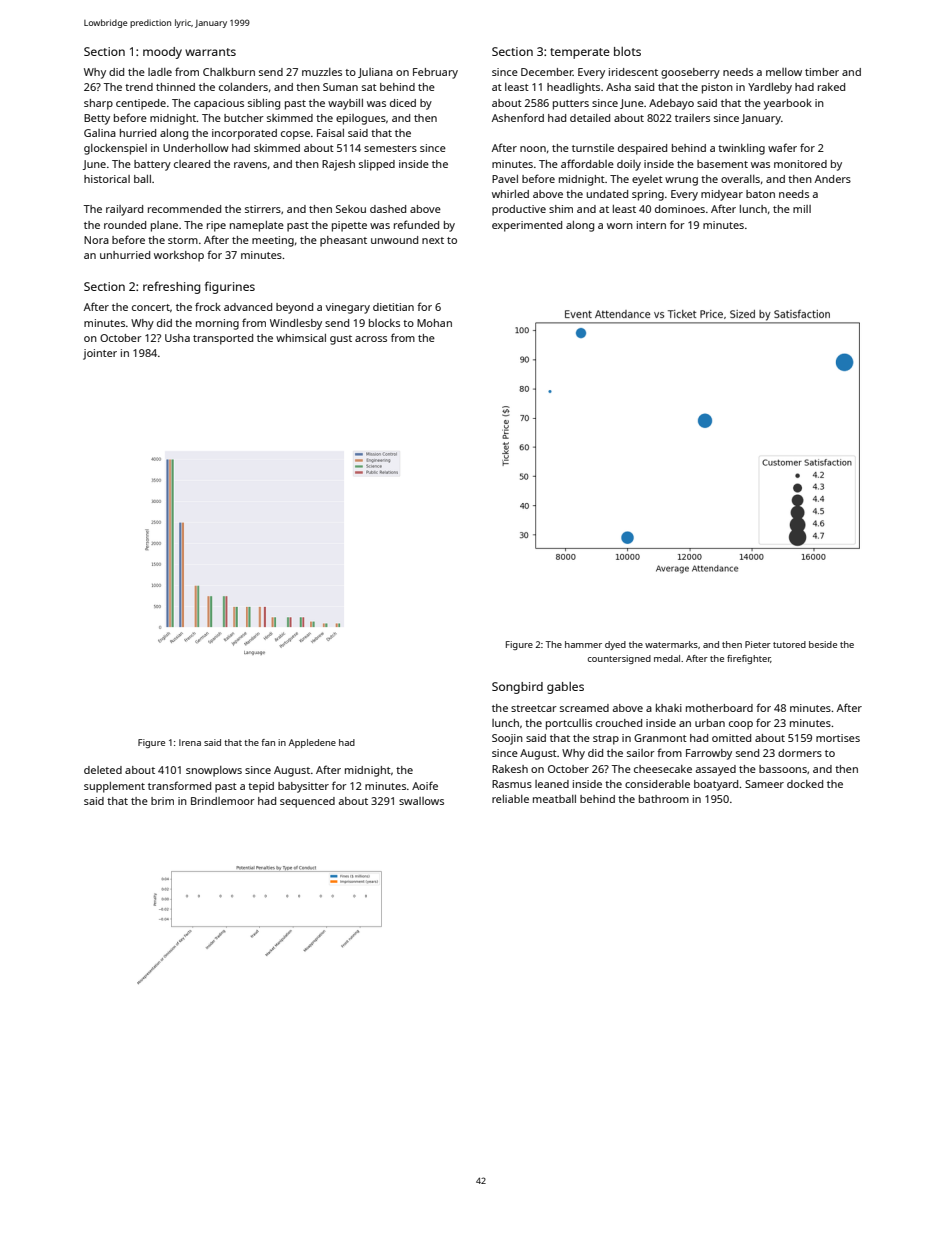 This page has height=1233, width=952. What do you see at coordinates (434, 323) in the page?
I see `Mohan` at bounding box center [434, 323].
